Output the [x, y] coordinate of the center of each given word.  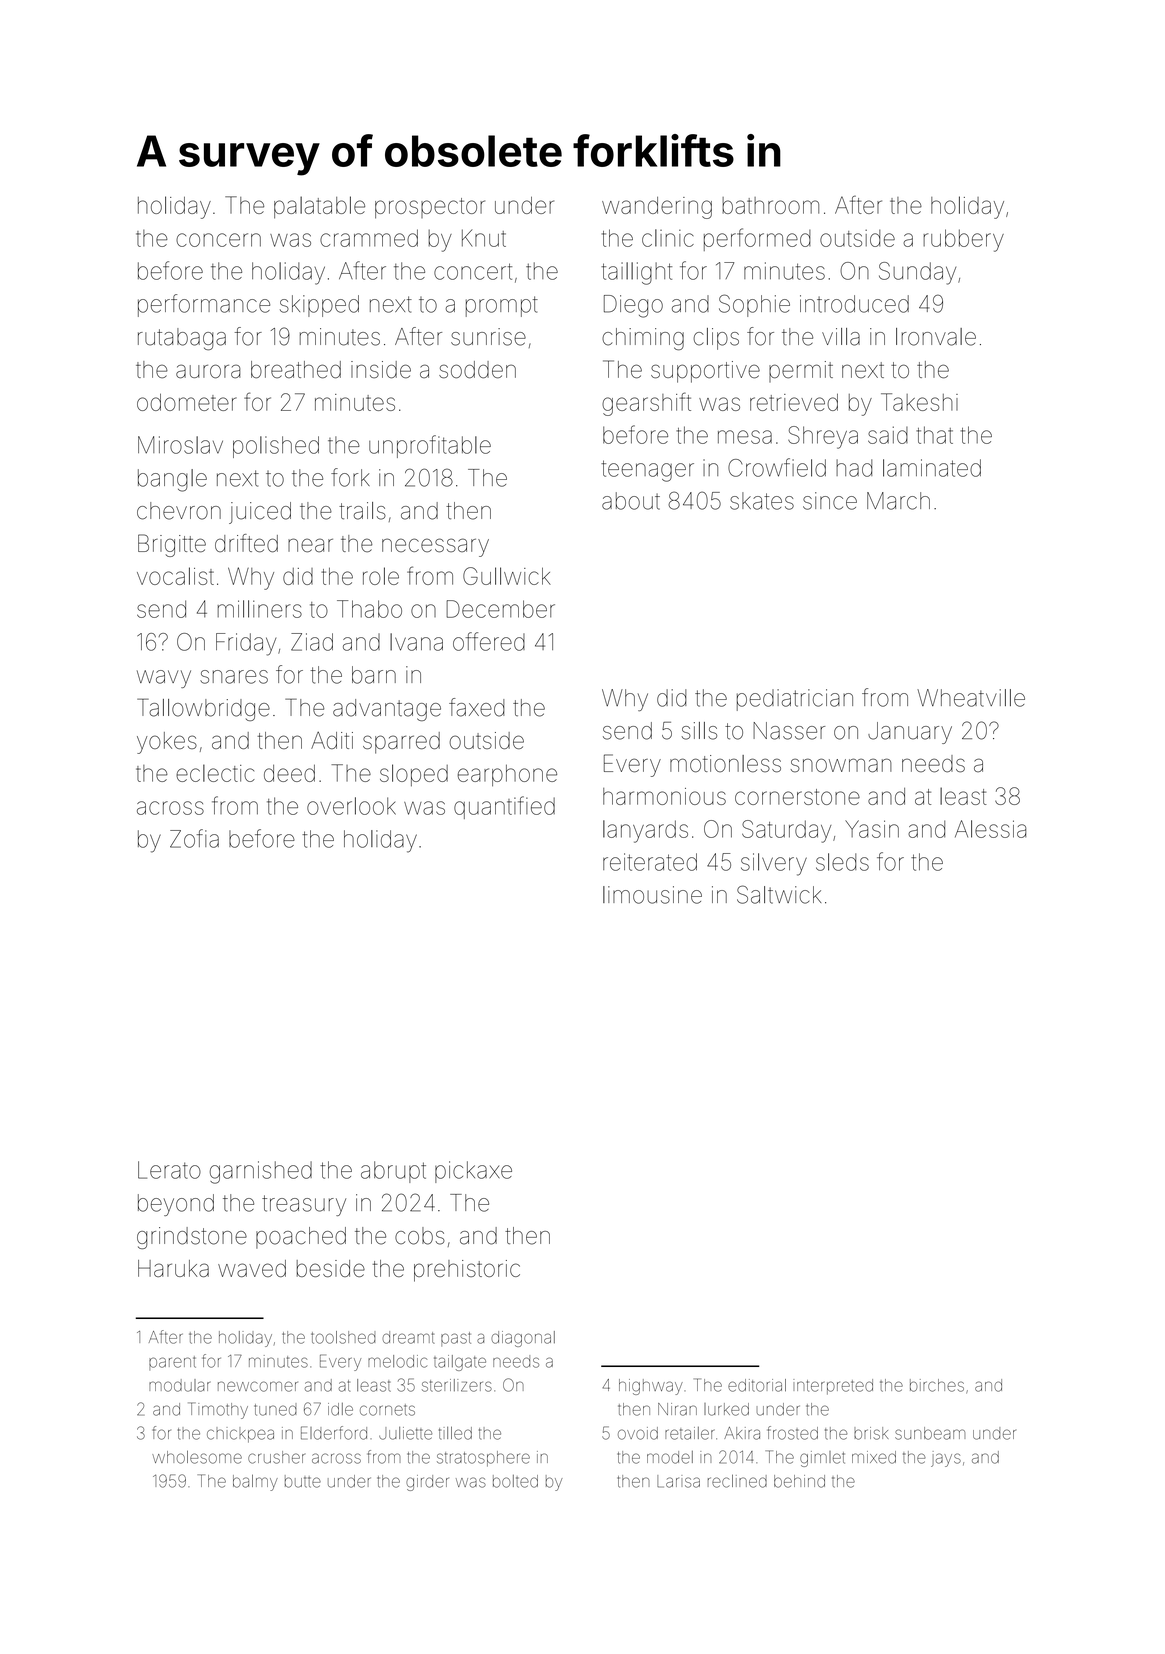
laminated [932, 468]
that [934, 435]
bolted [515, 1481]
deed [289, 773]
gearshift [646, 404]
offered [489, 641]
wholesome [197, 1457]
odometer [187, 402]
